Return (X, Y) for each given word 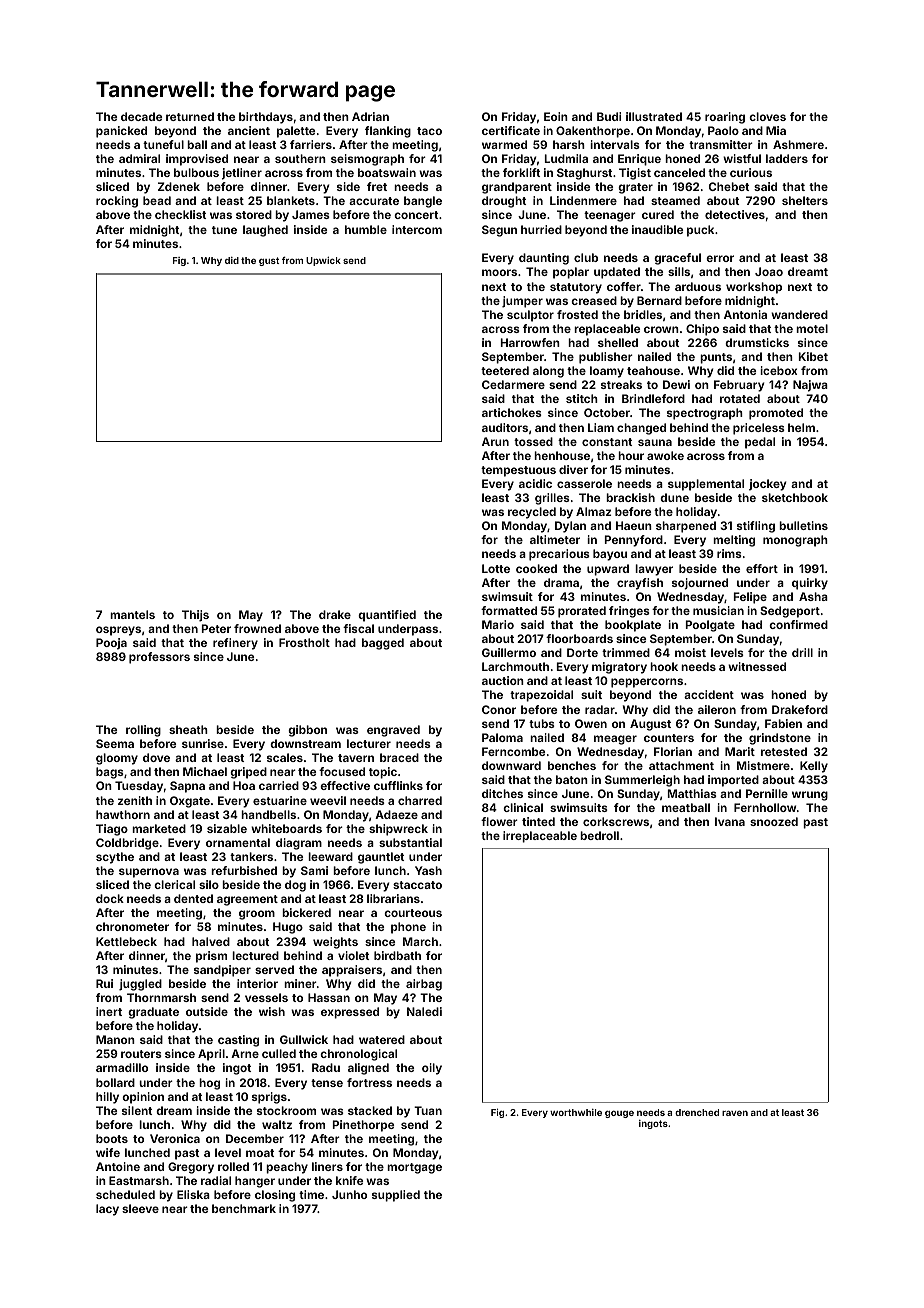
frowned (257, 628)
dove (156, 757)
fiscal (358, 628)
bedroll (599, 835)
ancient (249, 130)
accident (709, 694)
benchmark (244, 1208)
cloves (767, 116)
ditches (502, 793)
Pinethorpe (363, 1126)
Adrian (370, 116)
